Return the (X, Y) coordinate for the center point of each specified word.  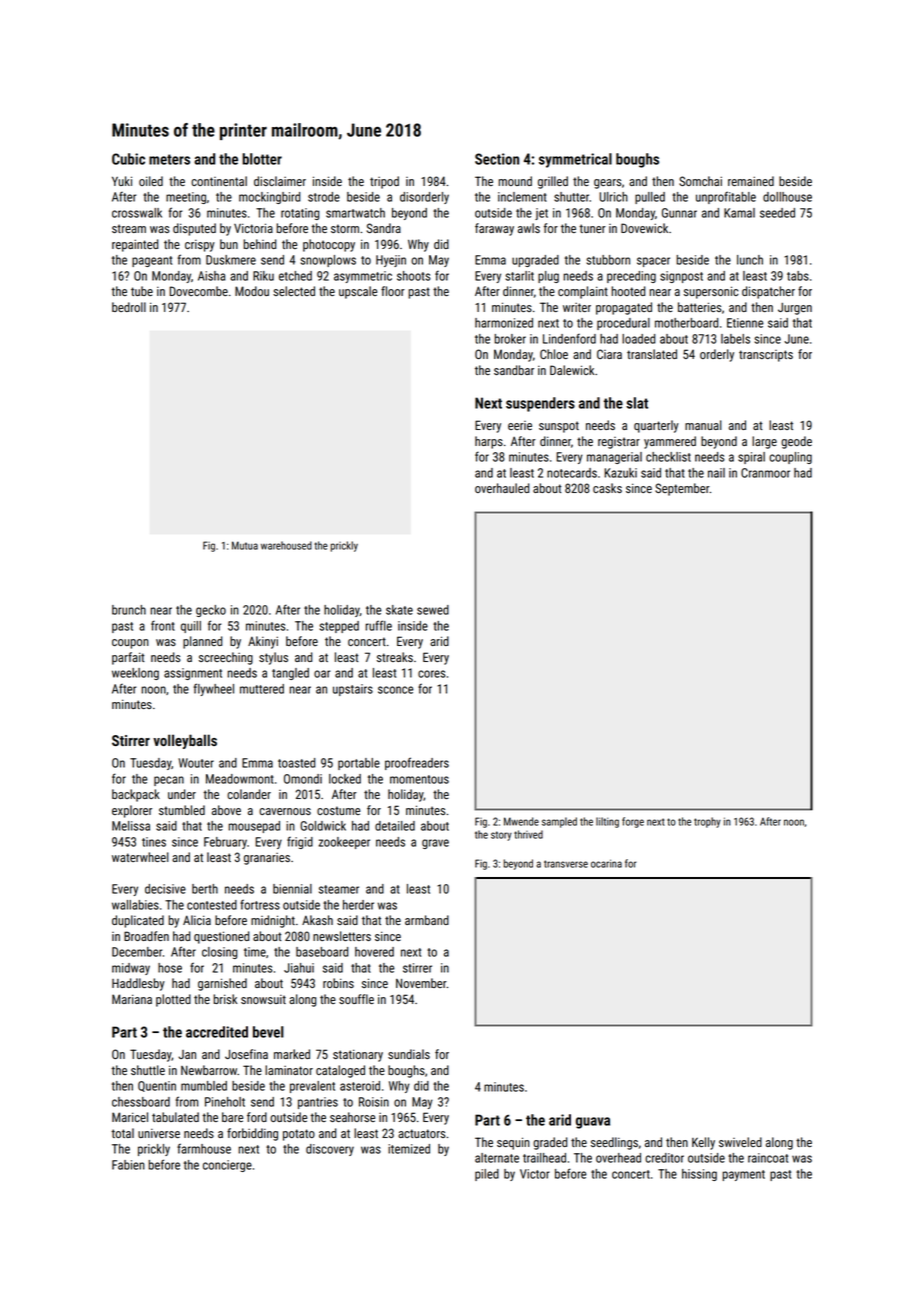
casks (607, 488)
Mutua (245, 545)
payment (744, 1175)
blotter (262, 159)
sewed (433, 610)
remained (751, 181)
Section (497, 159)
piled (487, 1175)
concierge (227, 1166)
